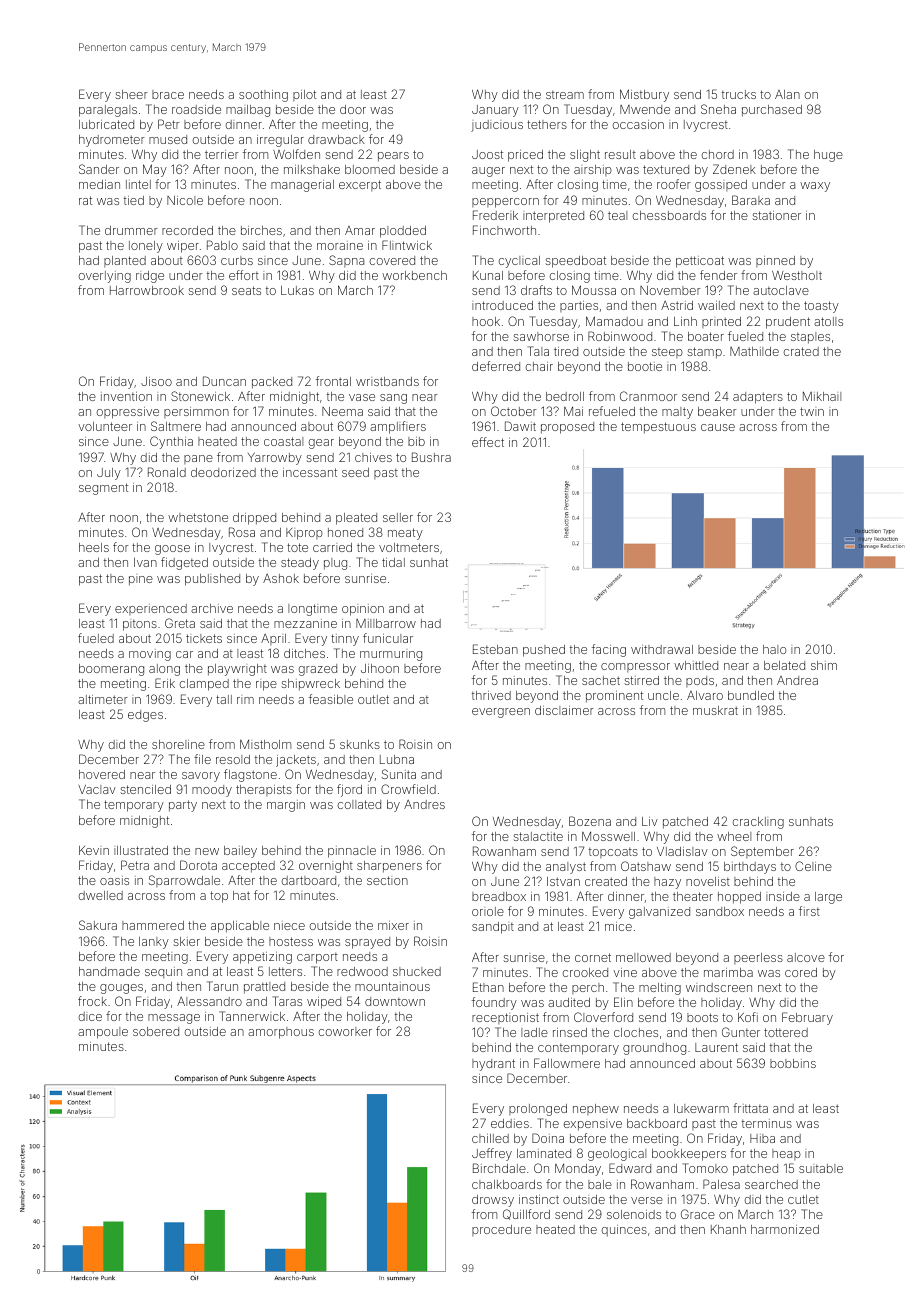 The image size is (924, 1308). What do you see at coordinates (674, 184) in the screenshot?
I see `roofer` at bounding box center [674, 184].
